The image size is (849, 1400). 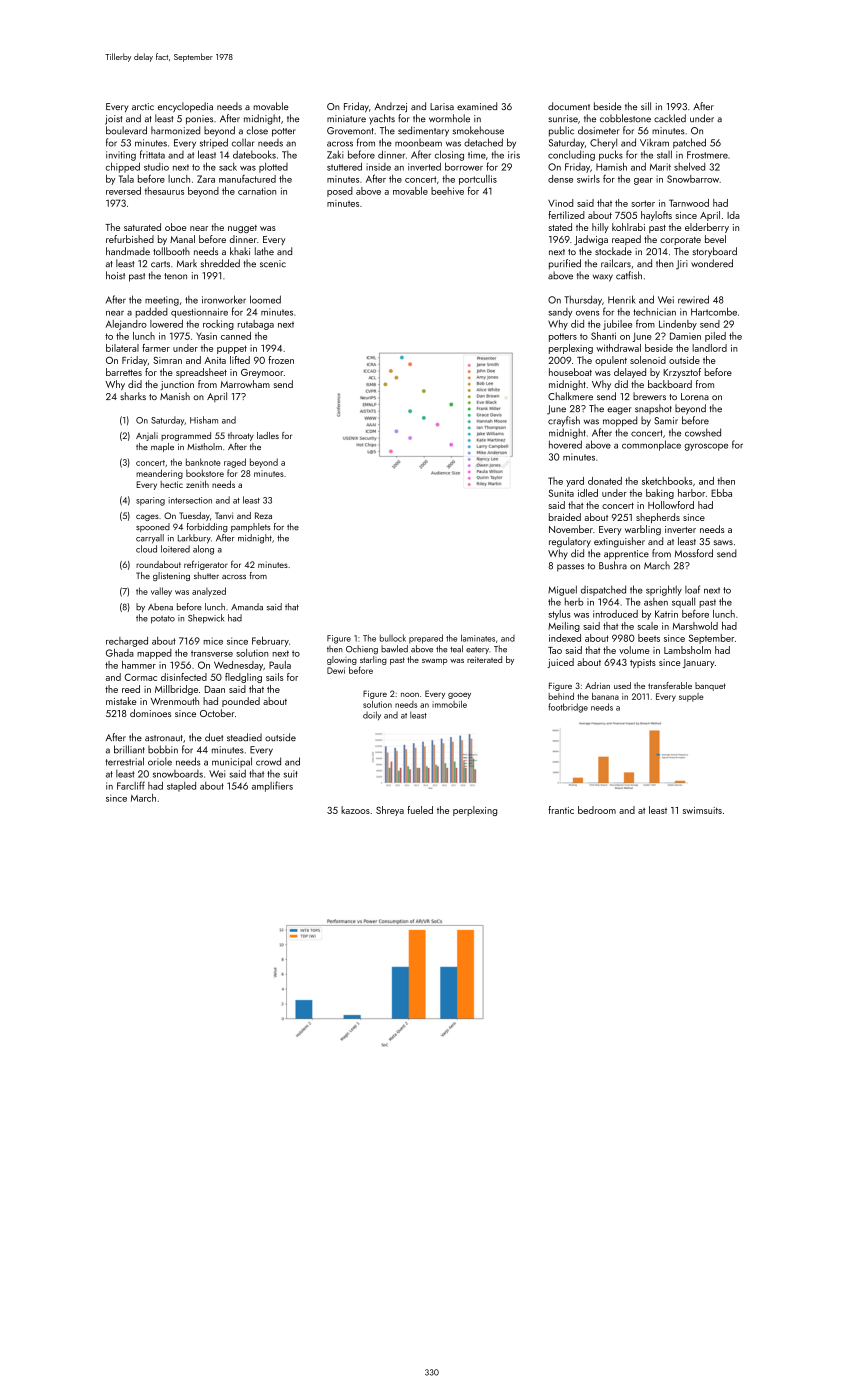 I want to click on bullock, so click(x=393, y=638).
